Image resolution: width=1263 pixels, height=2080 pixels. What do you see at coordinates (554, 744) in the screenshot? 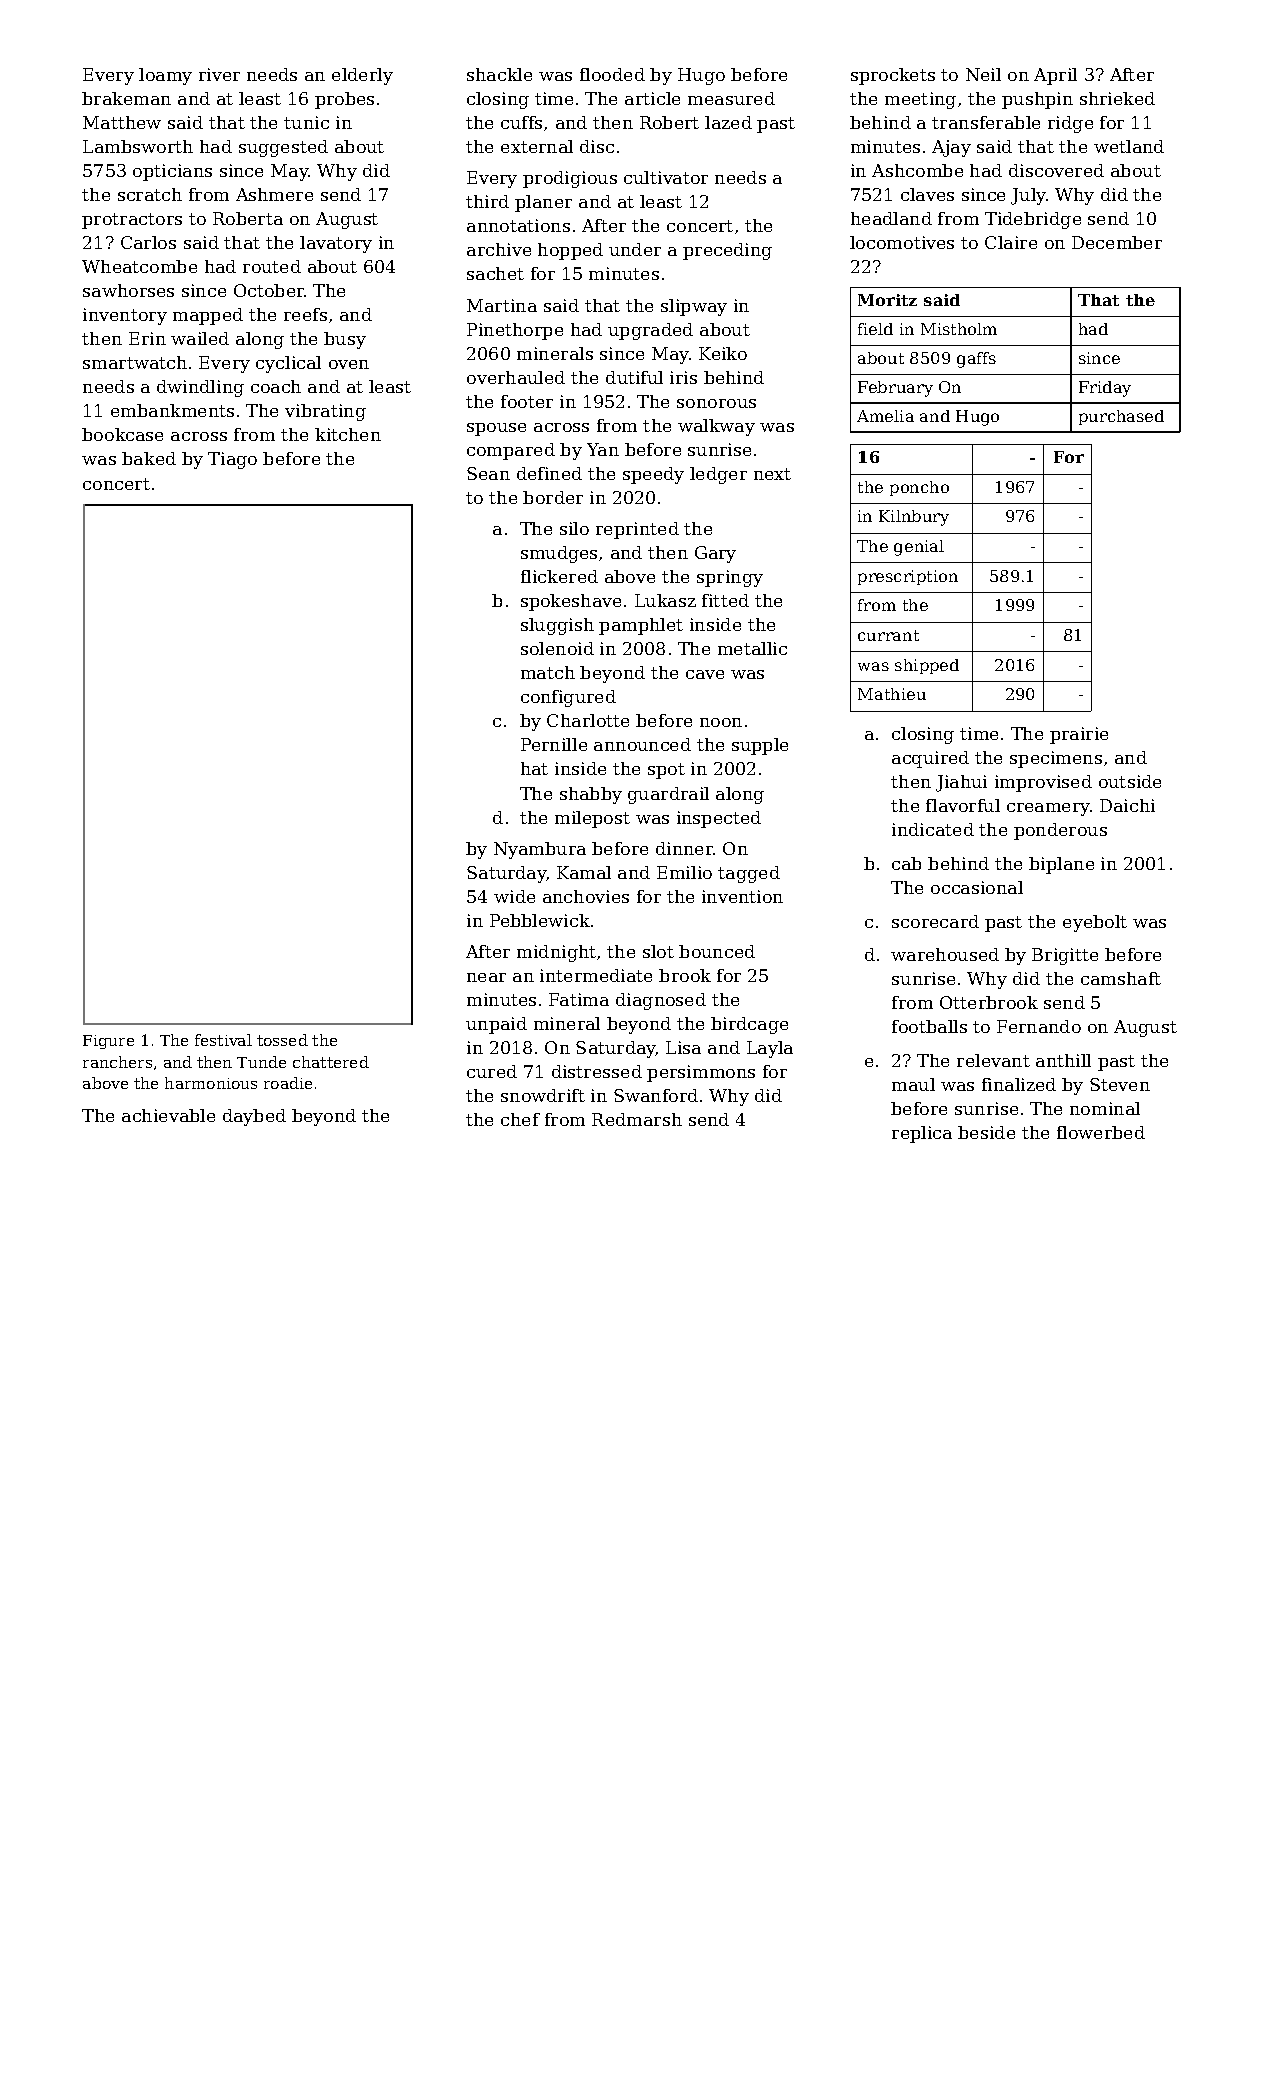
I see `Pernille` at bounding box center [554, 744].
